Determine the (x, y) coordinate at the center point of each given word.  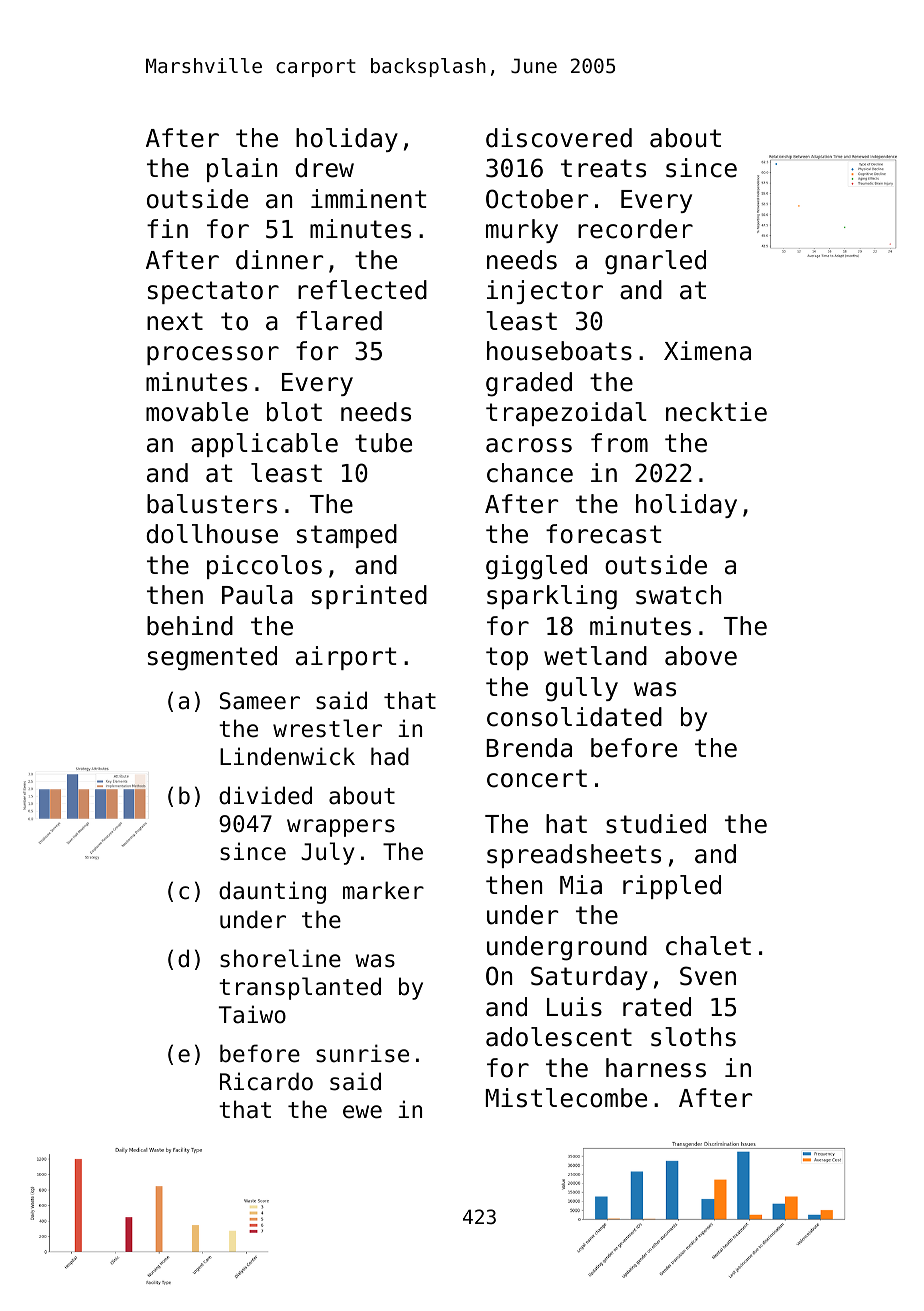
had (390, 756)
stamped (347, 536)
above (701, 656)
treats (603, 168)
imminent (368, 199)
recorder (635, 229)
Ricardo (266, 1081)
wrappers (341, 828)
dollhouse (212, 534)
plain (242, 170)
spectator (213, 292)
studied (656, 824)
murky (522, 231)
